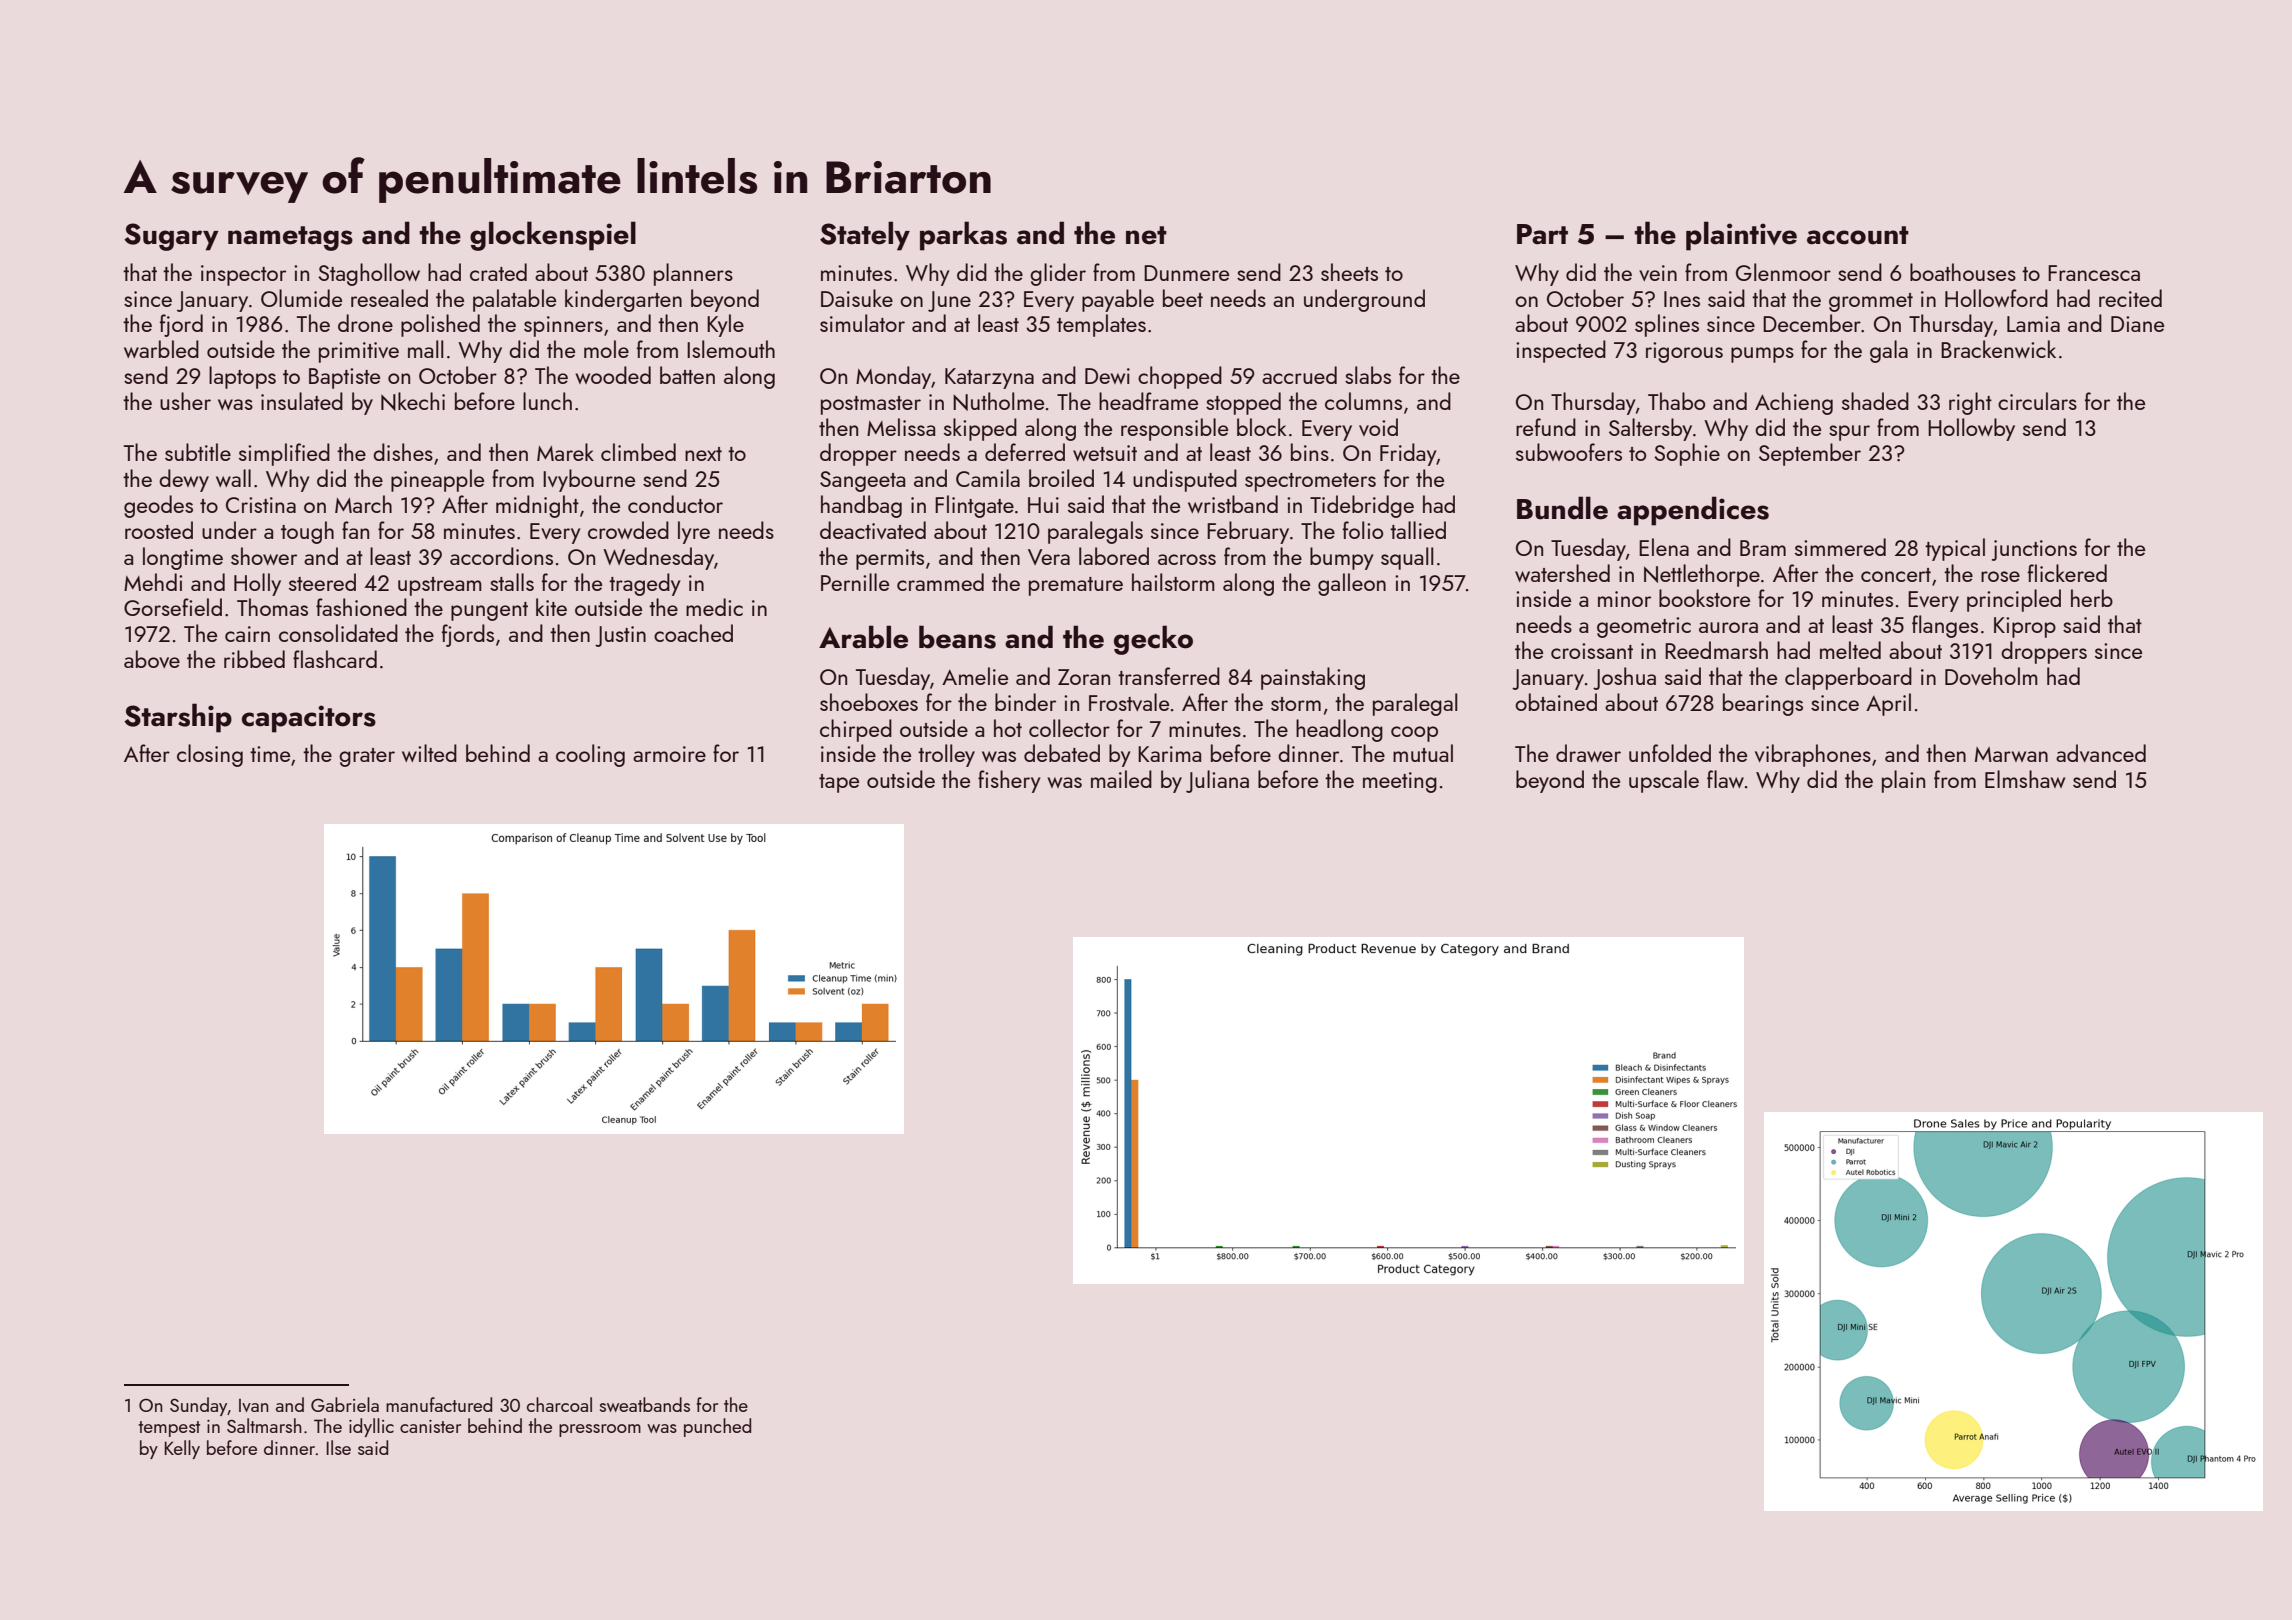 Image resolution: width=2292 pixels, height=1620 pixels. What do you see at coordinates (839, 783) in the page?
I see `tape` at bounding box center [839, 783].
